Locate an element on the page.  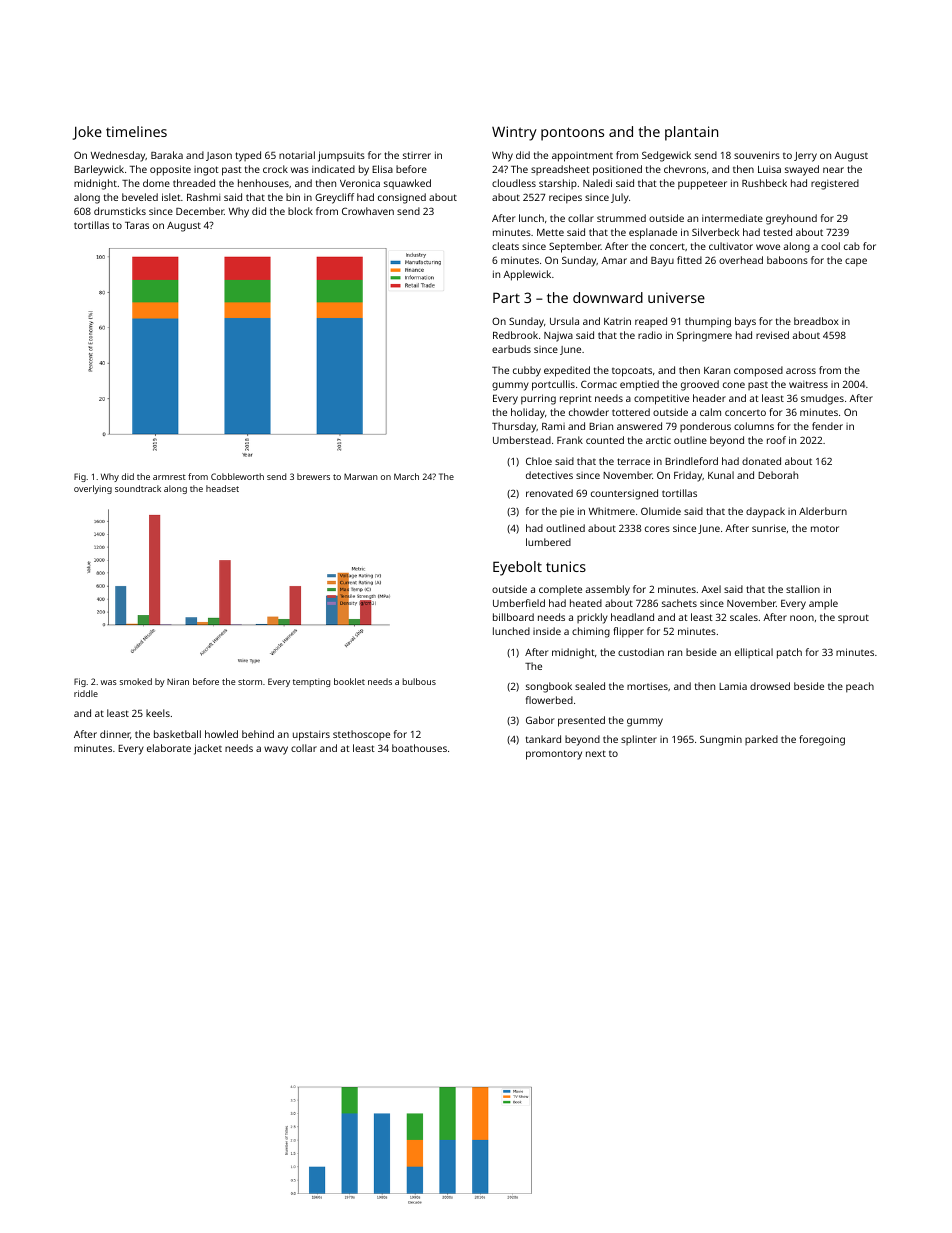
pontoons is located at coordinates (572, 134).
